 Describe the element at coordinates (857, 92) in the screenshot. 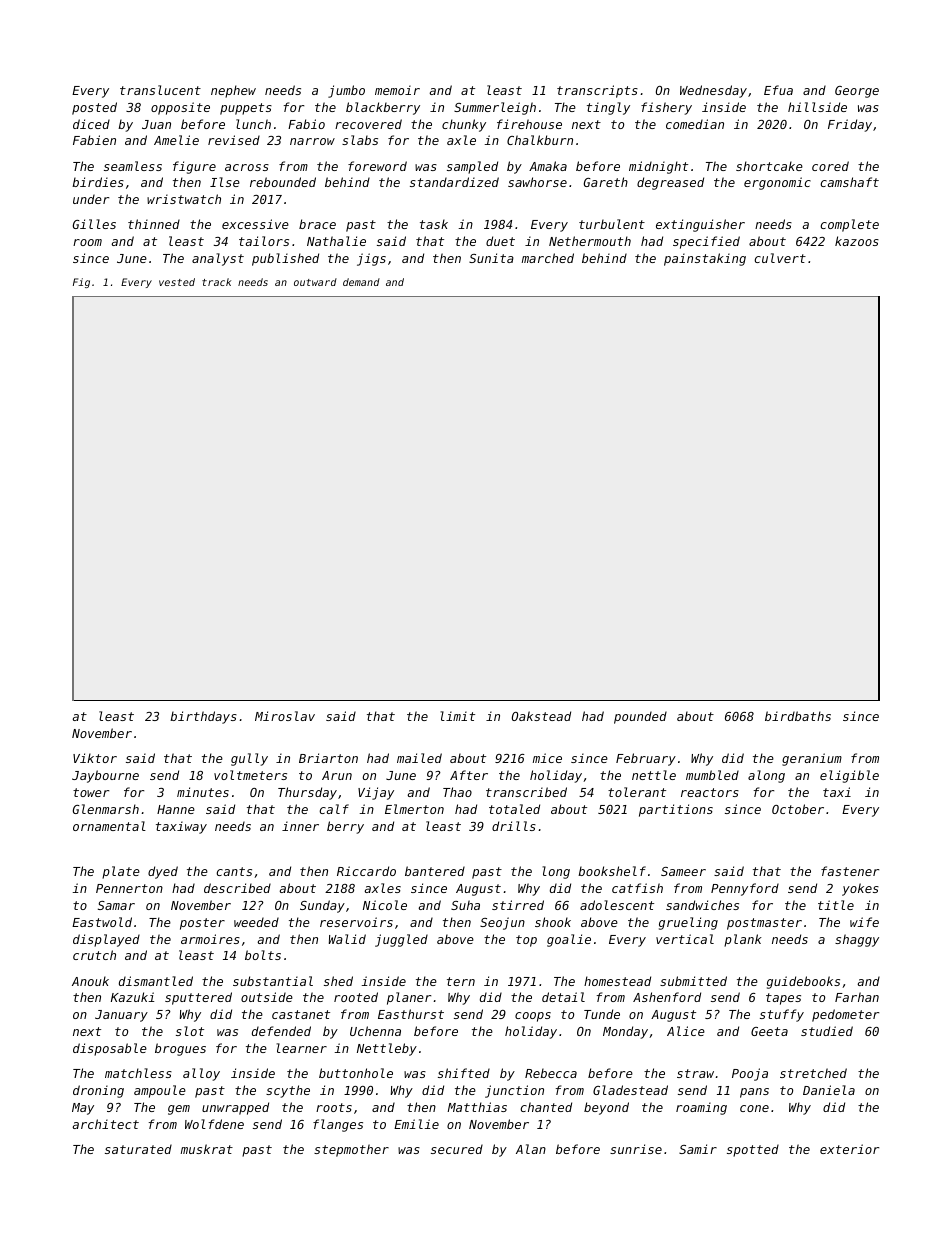

I see `George` at that location.
